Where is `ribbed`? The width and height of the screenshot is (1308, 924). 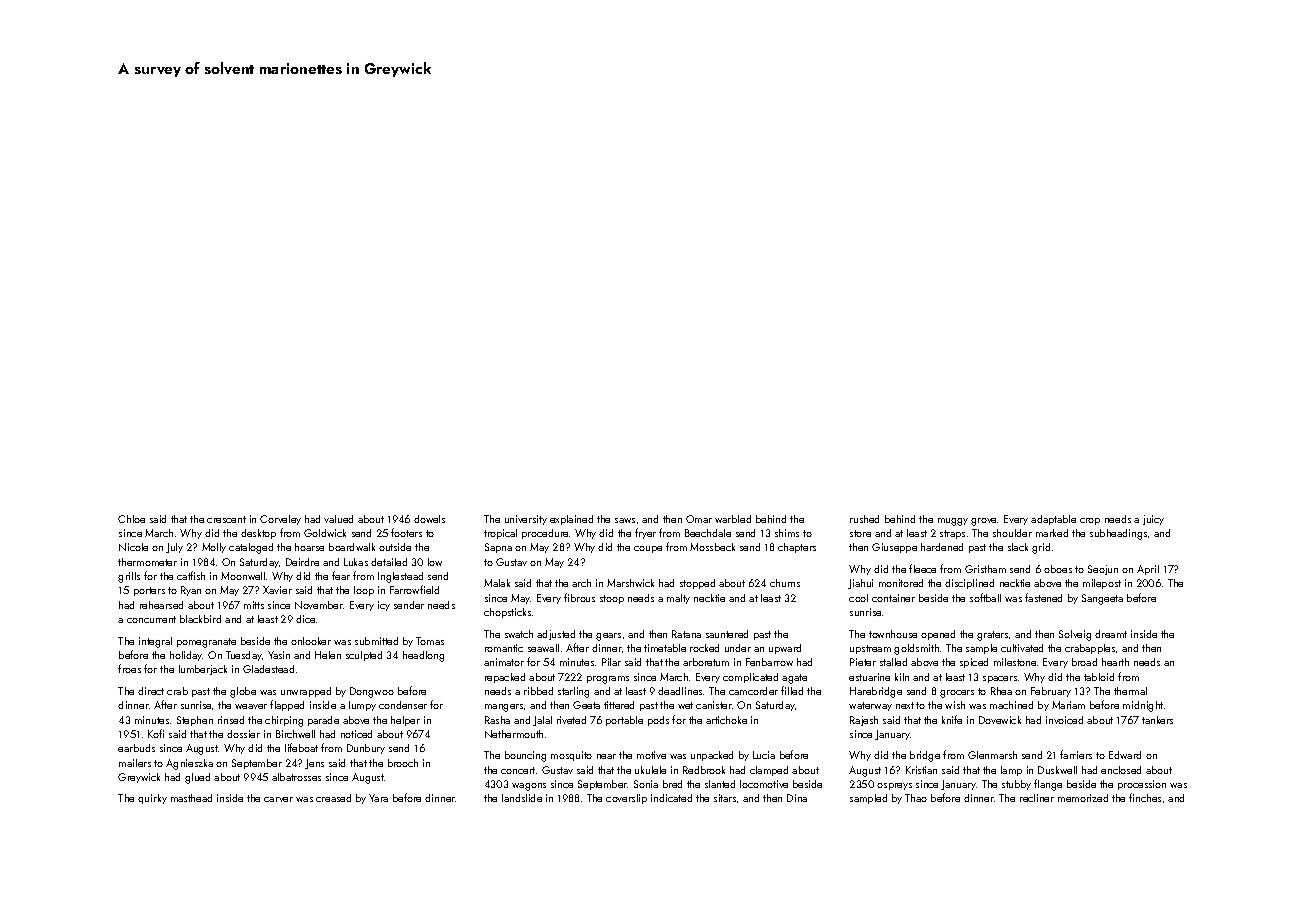 ribbed is located at coordinates (538, 691).
